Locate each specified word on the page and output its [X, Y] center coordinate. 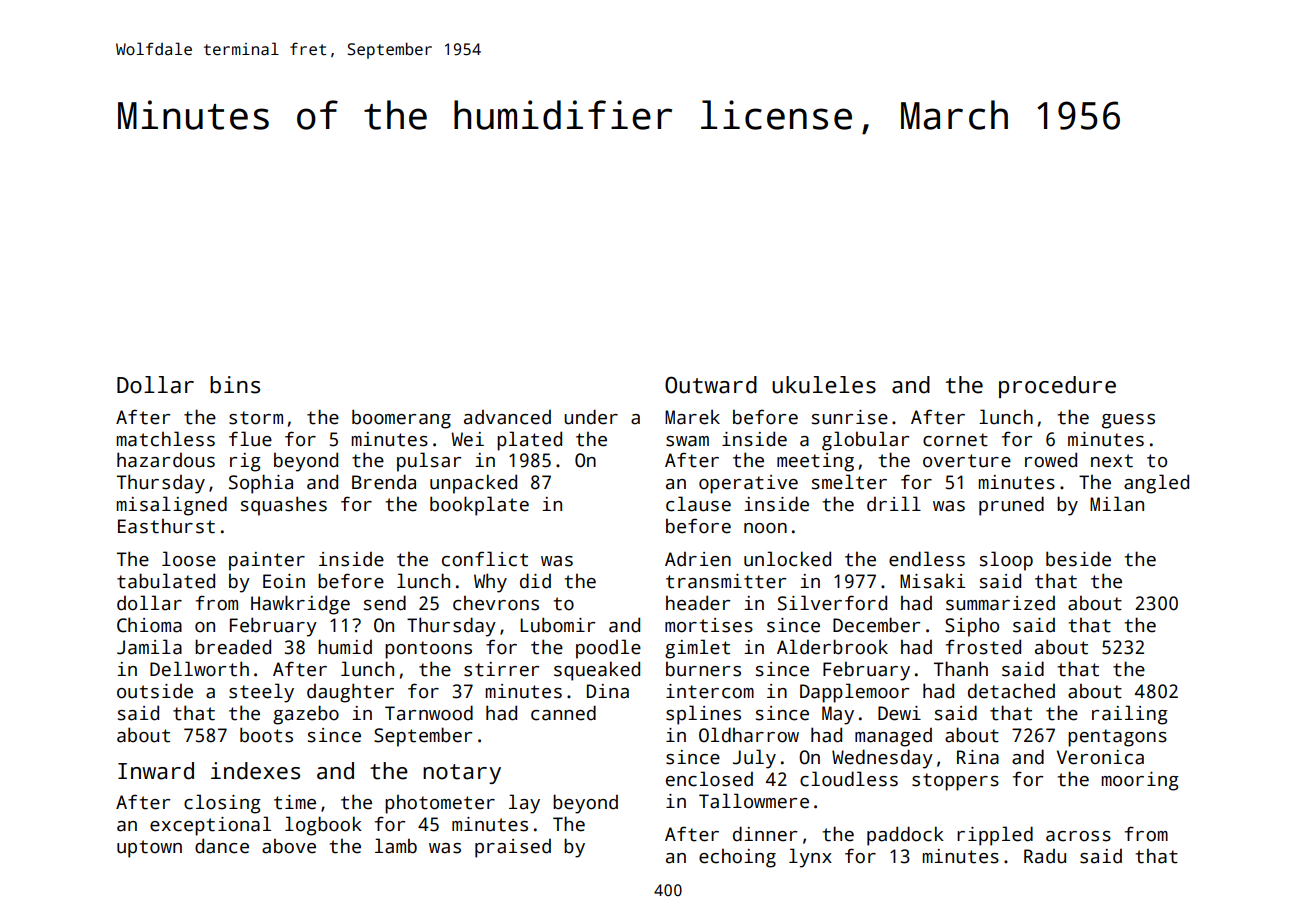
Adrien [698, 559]
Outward [711, 385]
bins [235, 385]
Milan [1117, 504]
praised [513, 848]
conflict [485, 559]
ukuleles [824, 385]
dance [222, 846]
